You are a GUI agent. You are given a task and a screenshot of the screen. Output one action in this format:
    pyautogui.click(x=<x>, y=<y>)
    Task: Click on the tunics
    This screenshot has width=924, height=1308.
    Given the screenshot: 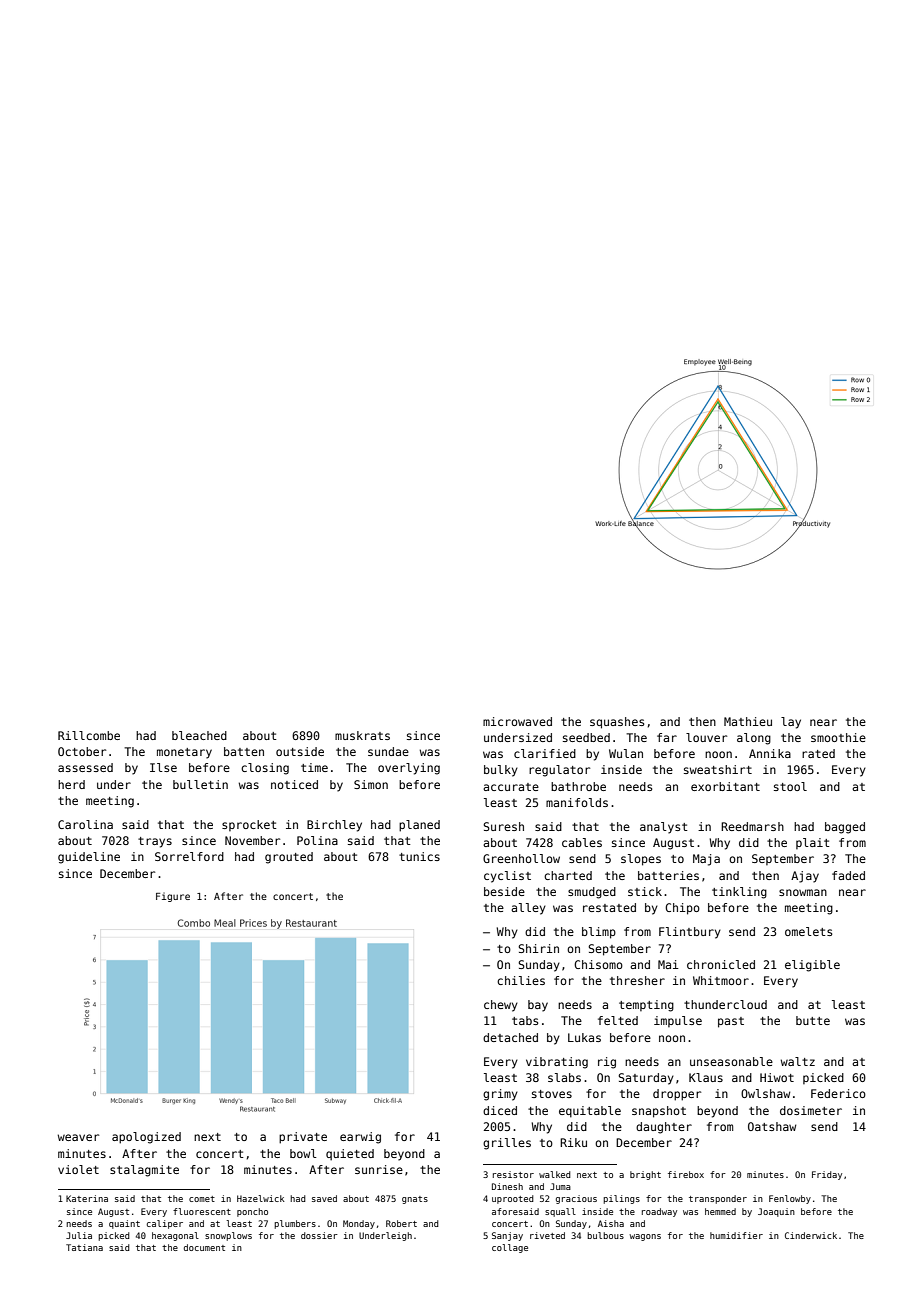 What is the action you would take?
    pyautogui.click(x=419, y=856)
